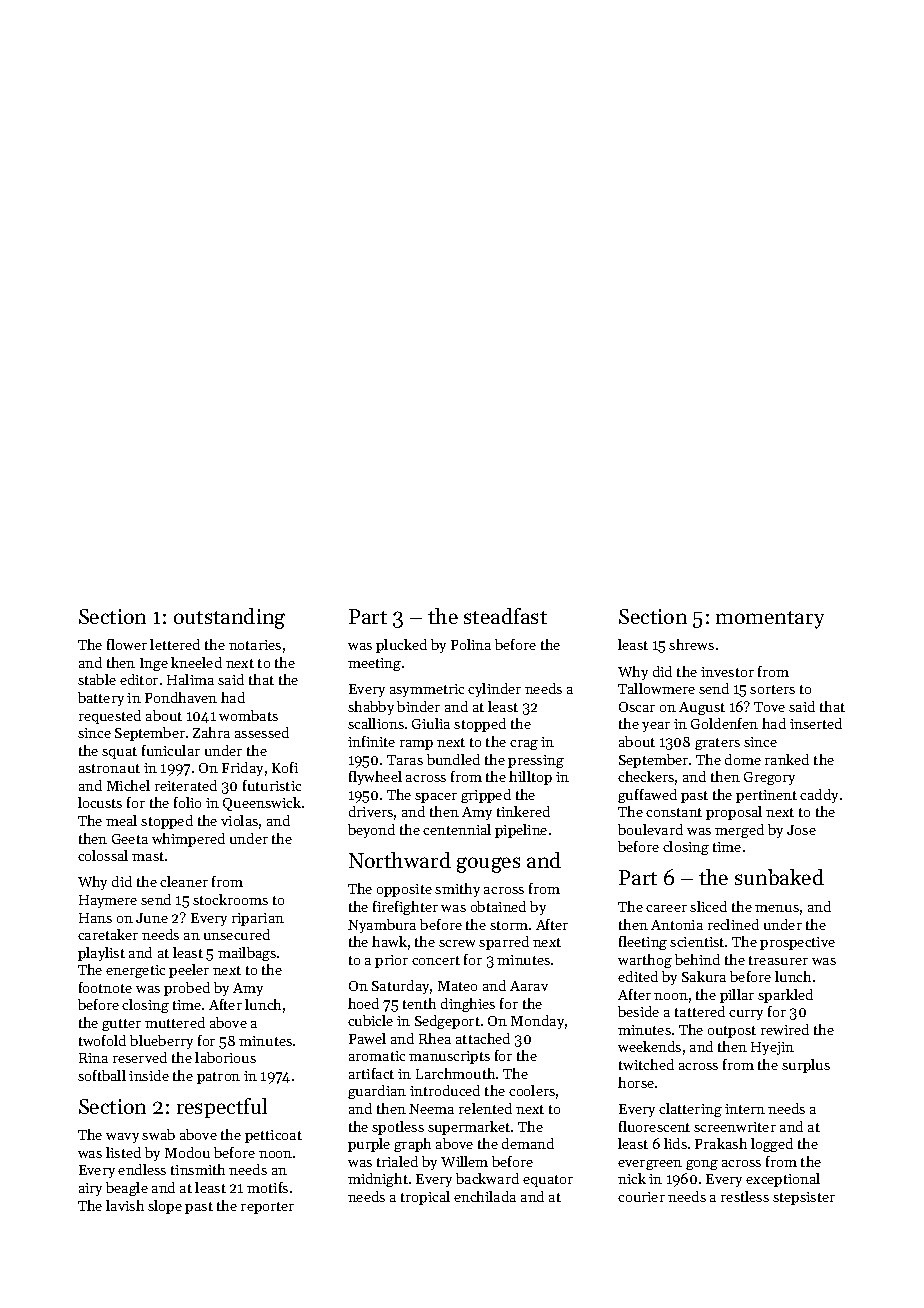 The image size is (924, 1308). What do you see at coordinates (638, 1011) in the image?
I see `beside` at bounding box center [638, 1011].
